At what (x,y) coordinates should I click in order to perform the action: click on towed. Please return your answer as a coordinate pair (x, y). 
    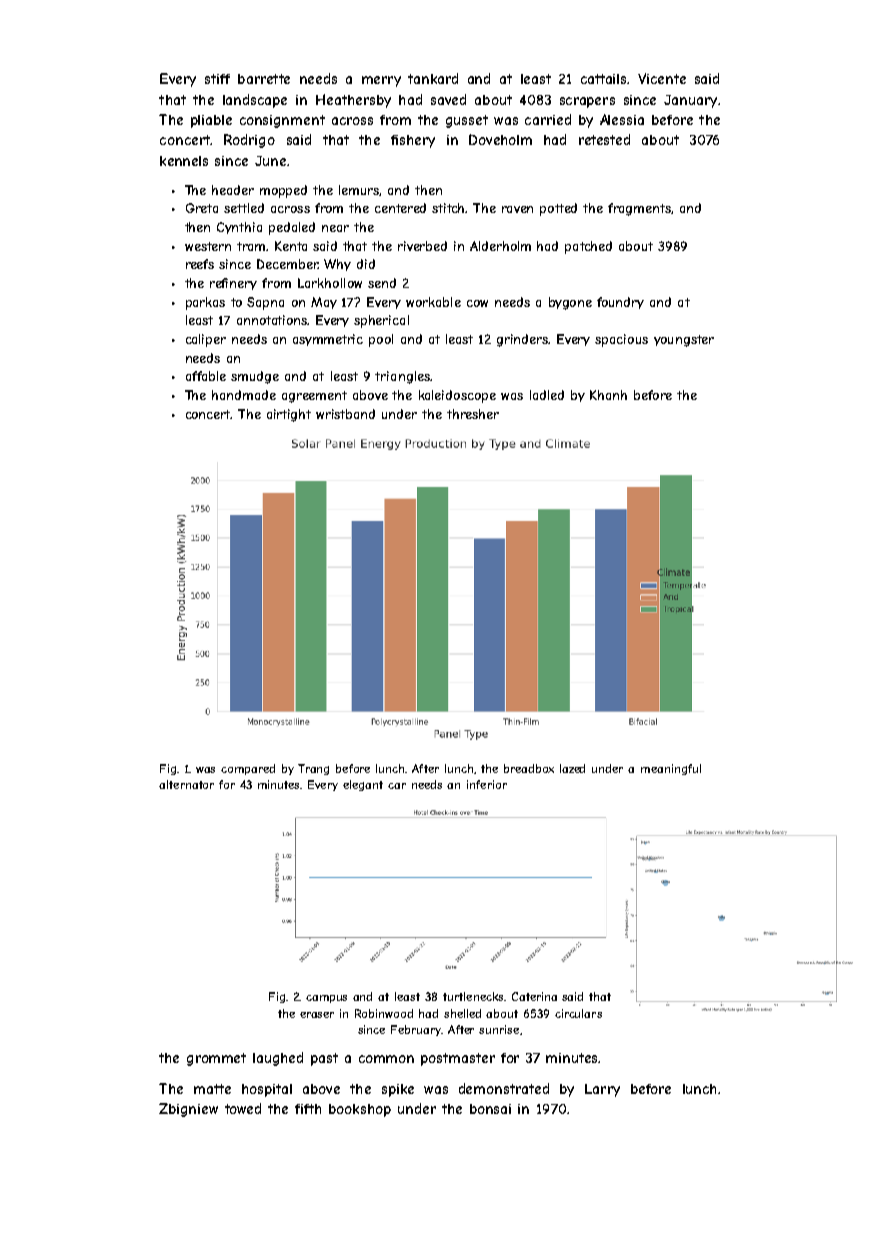
    Looking at the image, I should click on (243, 1108).
